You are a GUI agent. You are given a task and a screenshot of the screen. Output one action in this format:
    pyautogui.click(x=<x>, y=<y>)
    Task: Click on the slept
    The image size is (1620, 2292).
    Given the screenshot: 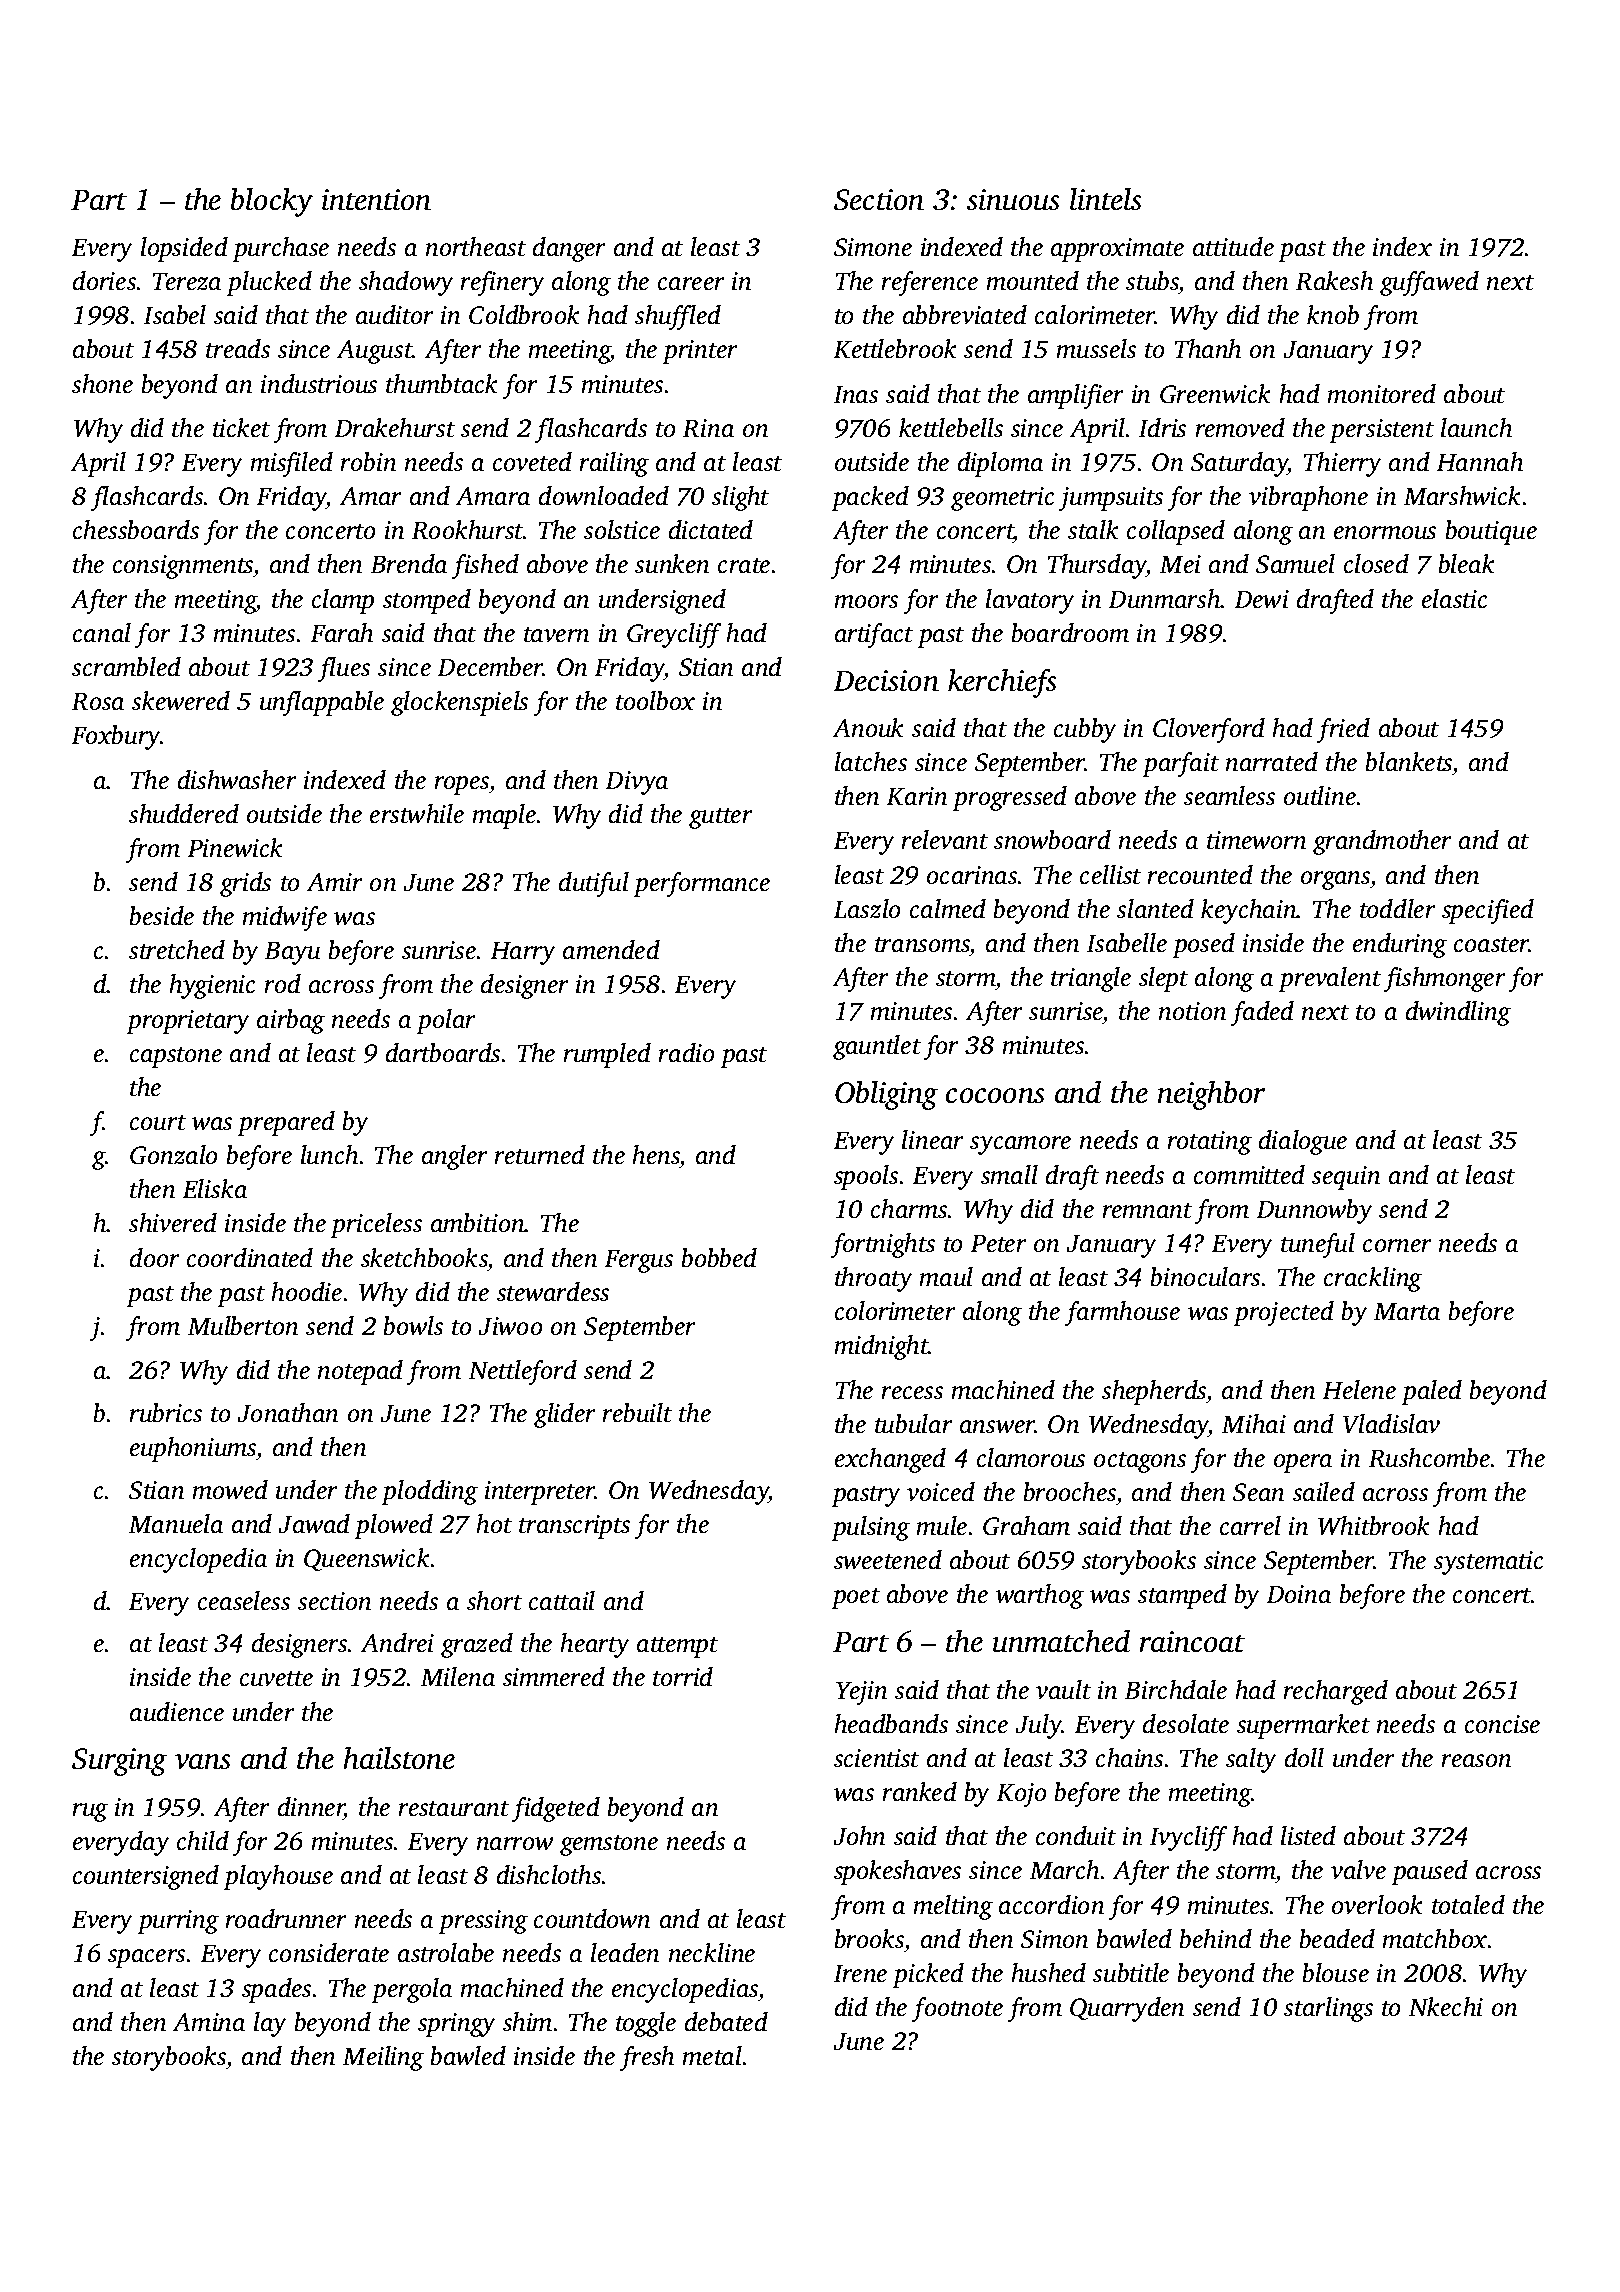 What is the action you would take?
    pyautogui.click(x=1163, y=979)
